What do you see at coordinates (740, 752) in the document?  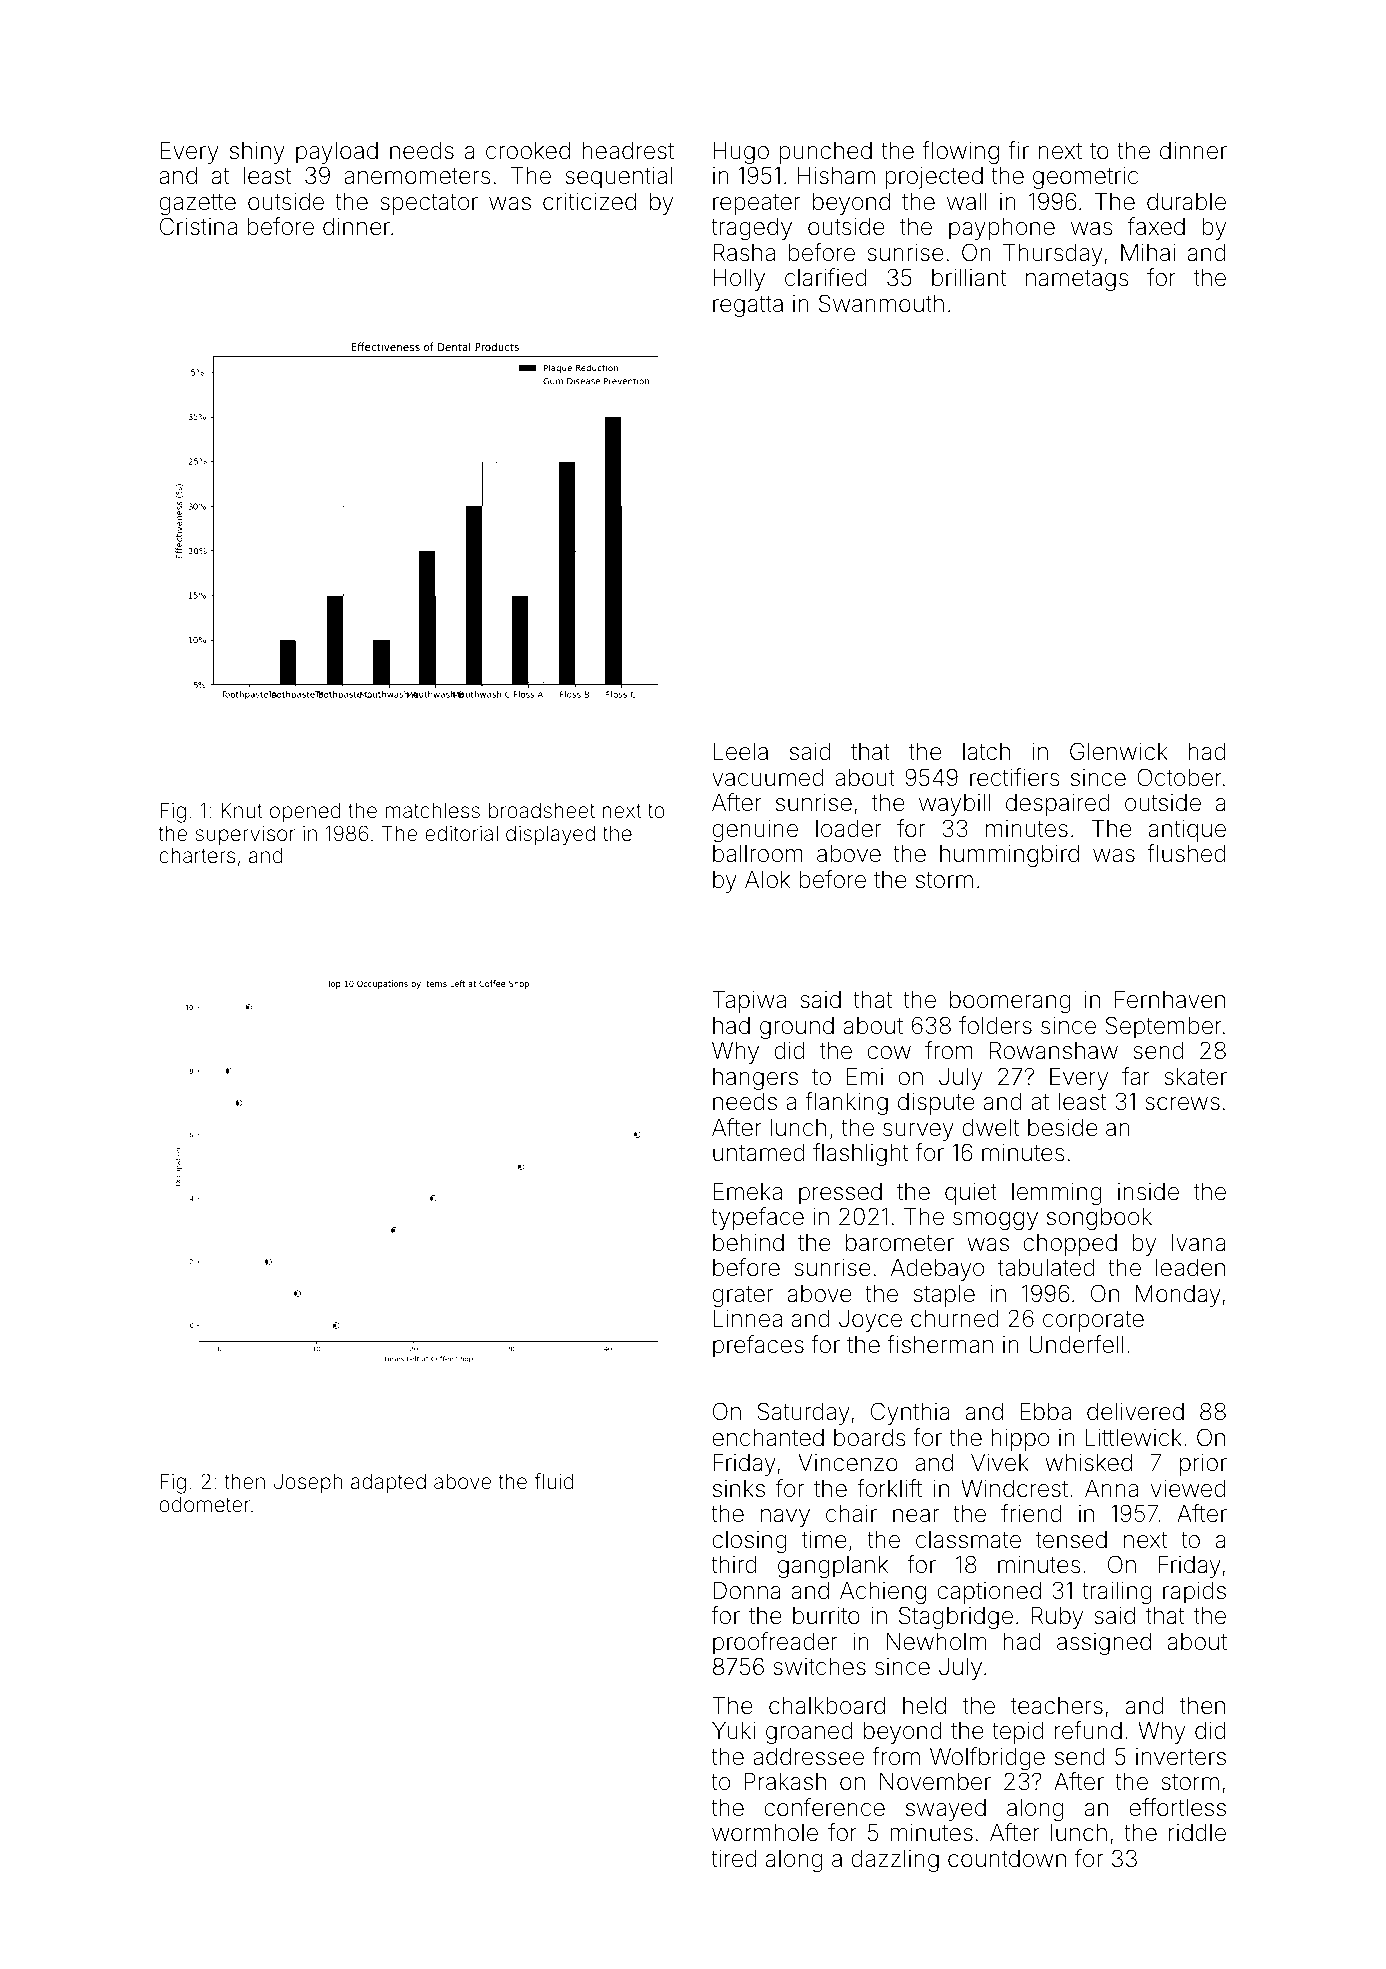 I see `Leela` at bounding box center [740, 752].
